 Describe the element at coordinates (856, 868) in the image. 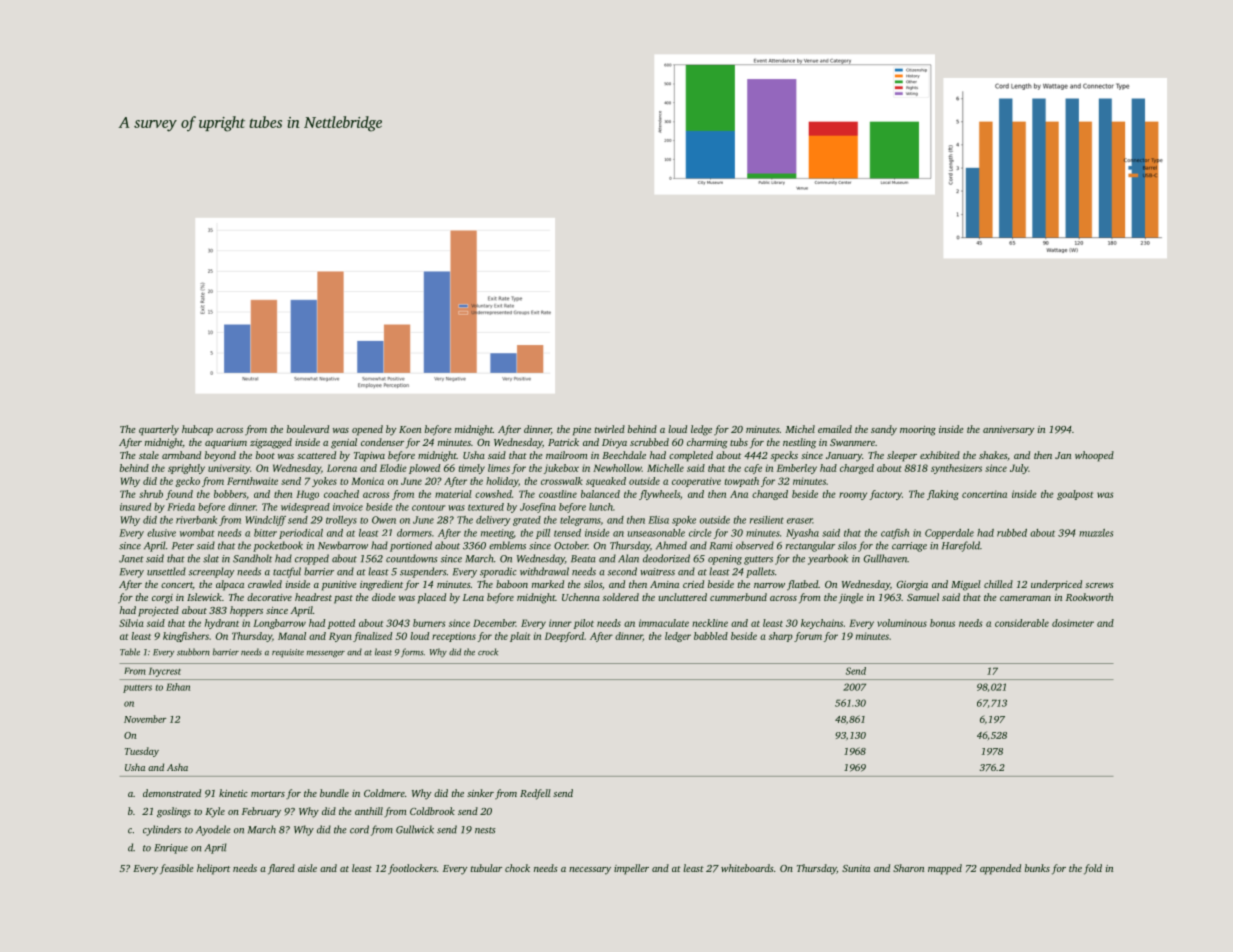

I see `Sunita` at that location.
